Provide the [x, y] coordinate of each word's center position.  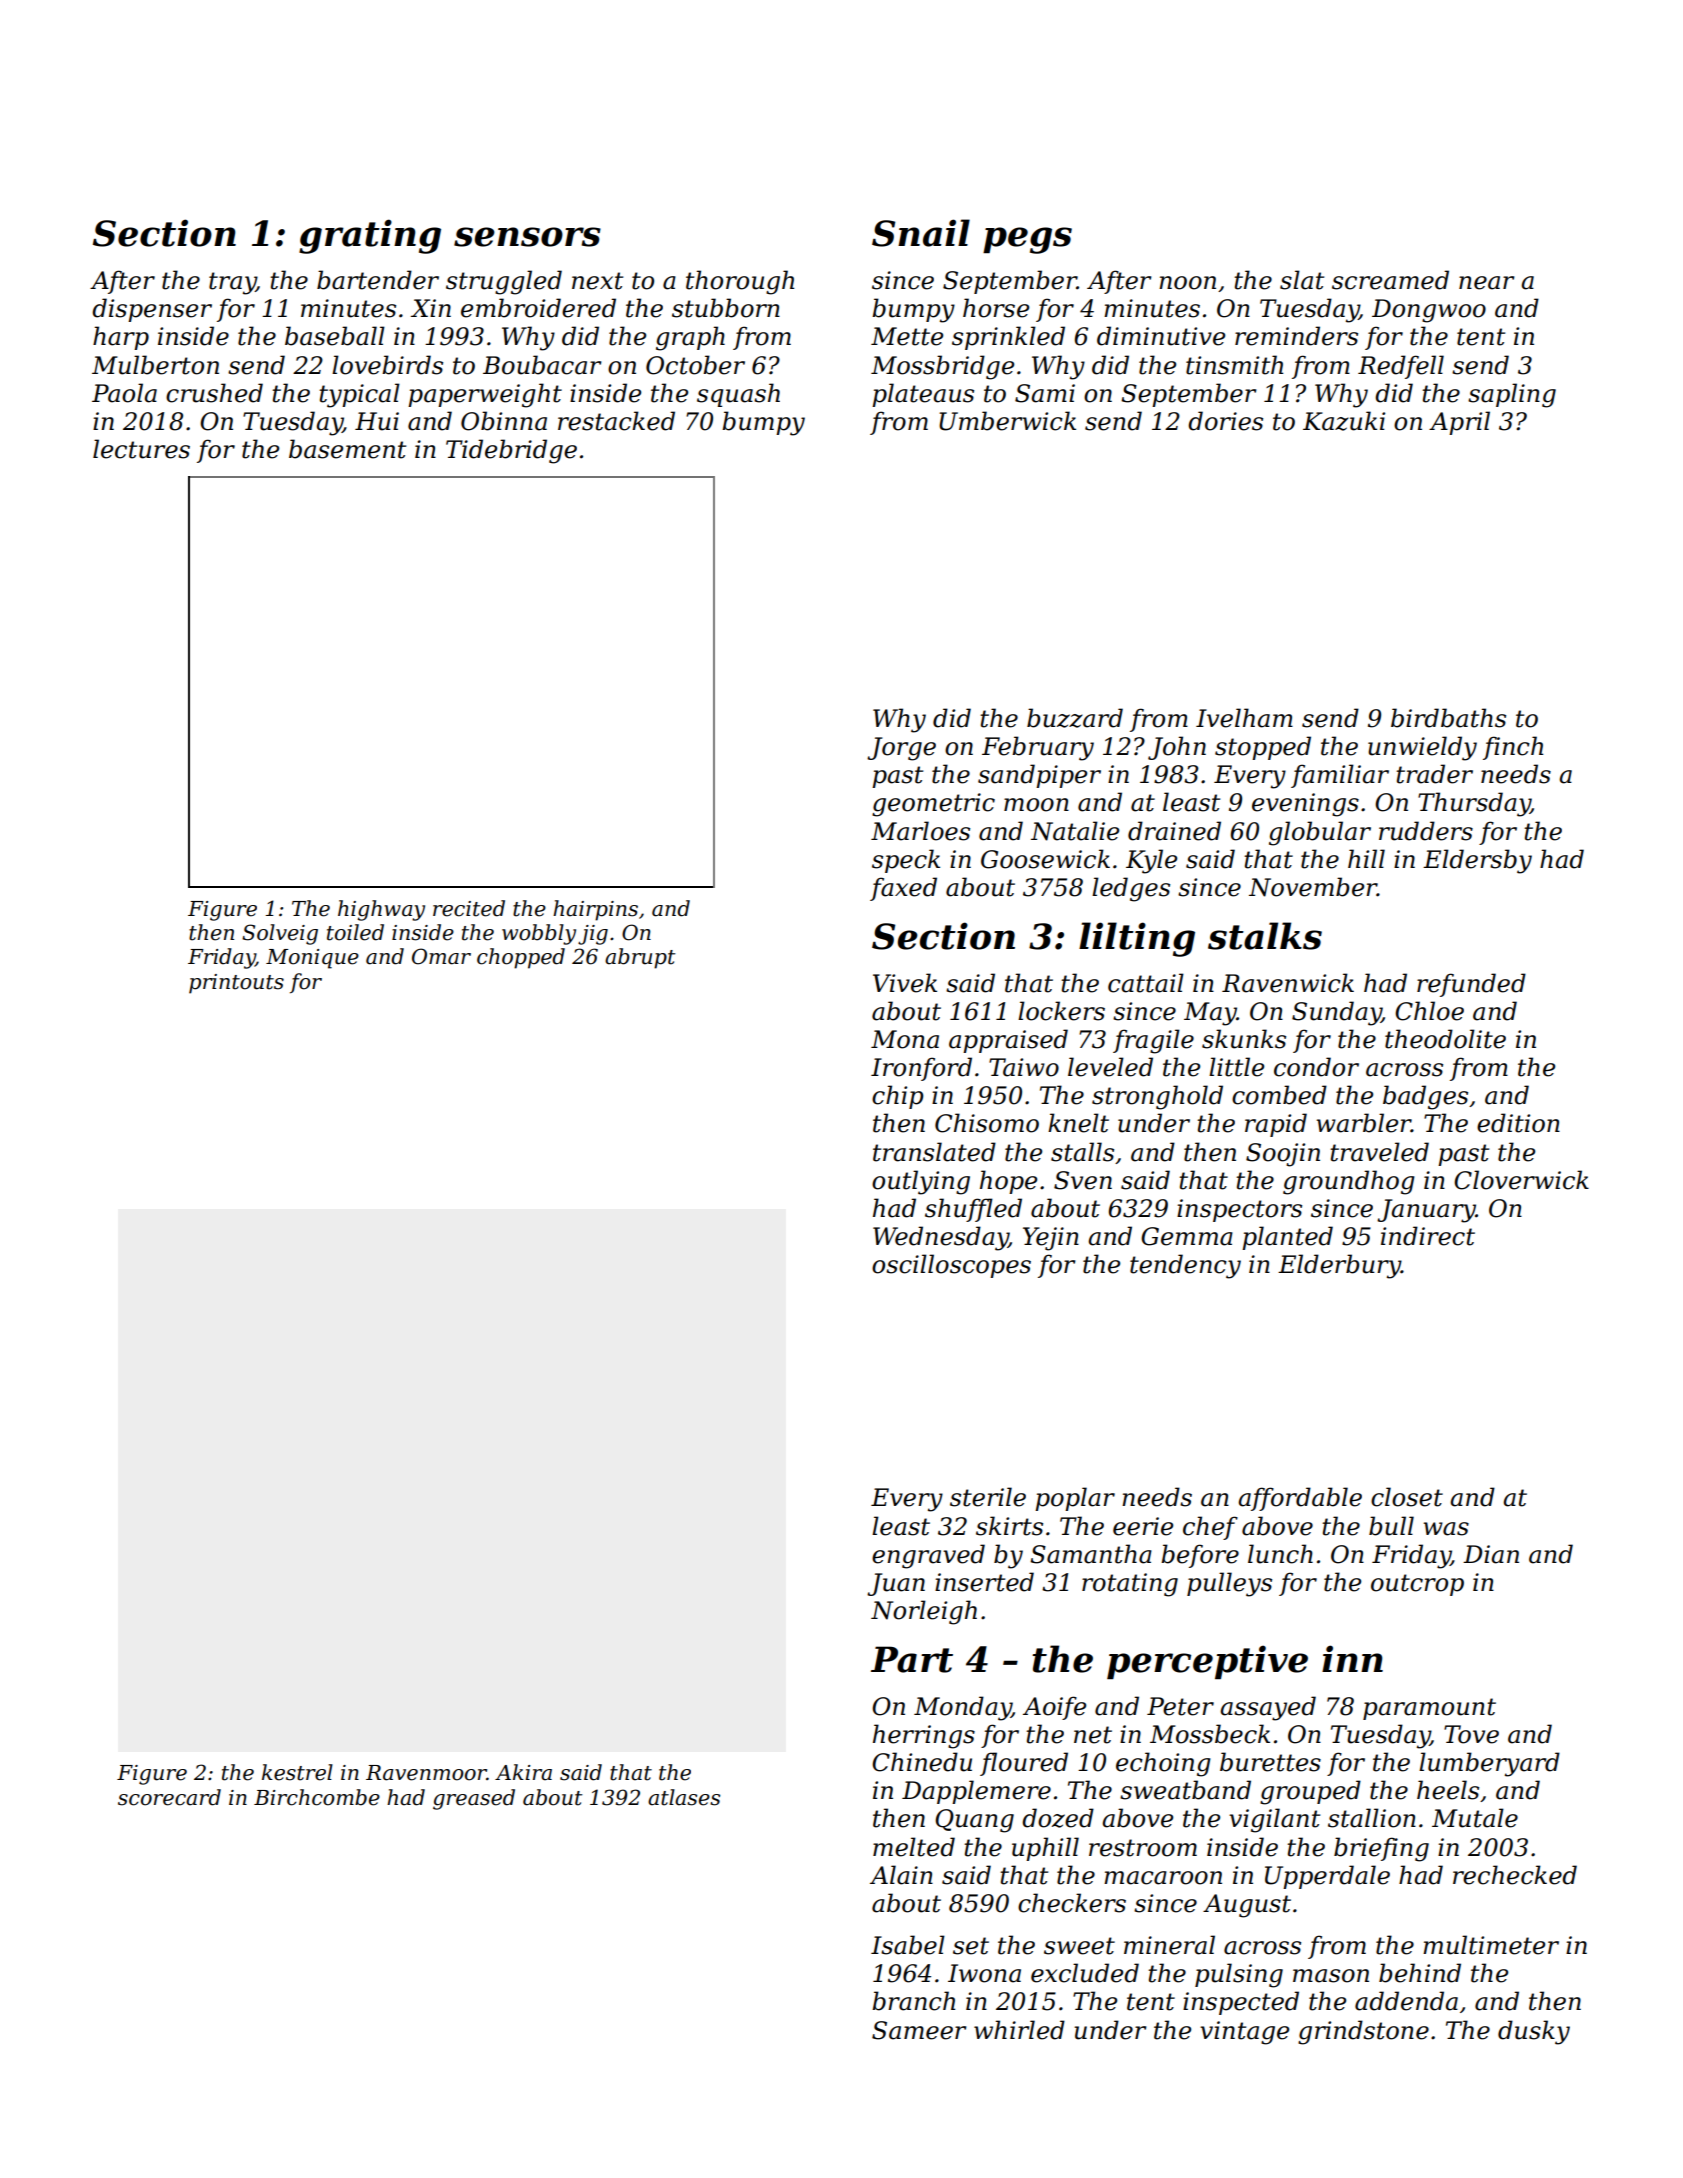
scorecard [169, 1797]
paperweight [485, 395]
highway [381, 910]
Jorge [901, 749]
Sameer [919, 2030]
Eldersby [1477, 861]
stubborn [726, 308]
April [1459, 423]
